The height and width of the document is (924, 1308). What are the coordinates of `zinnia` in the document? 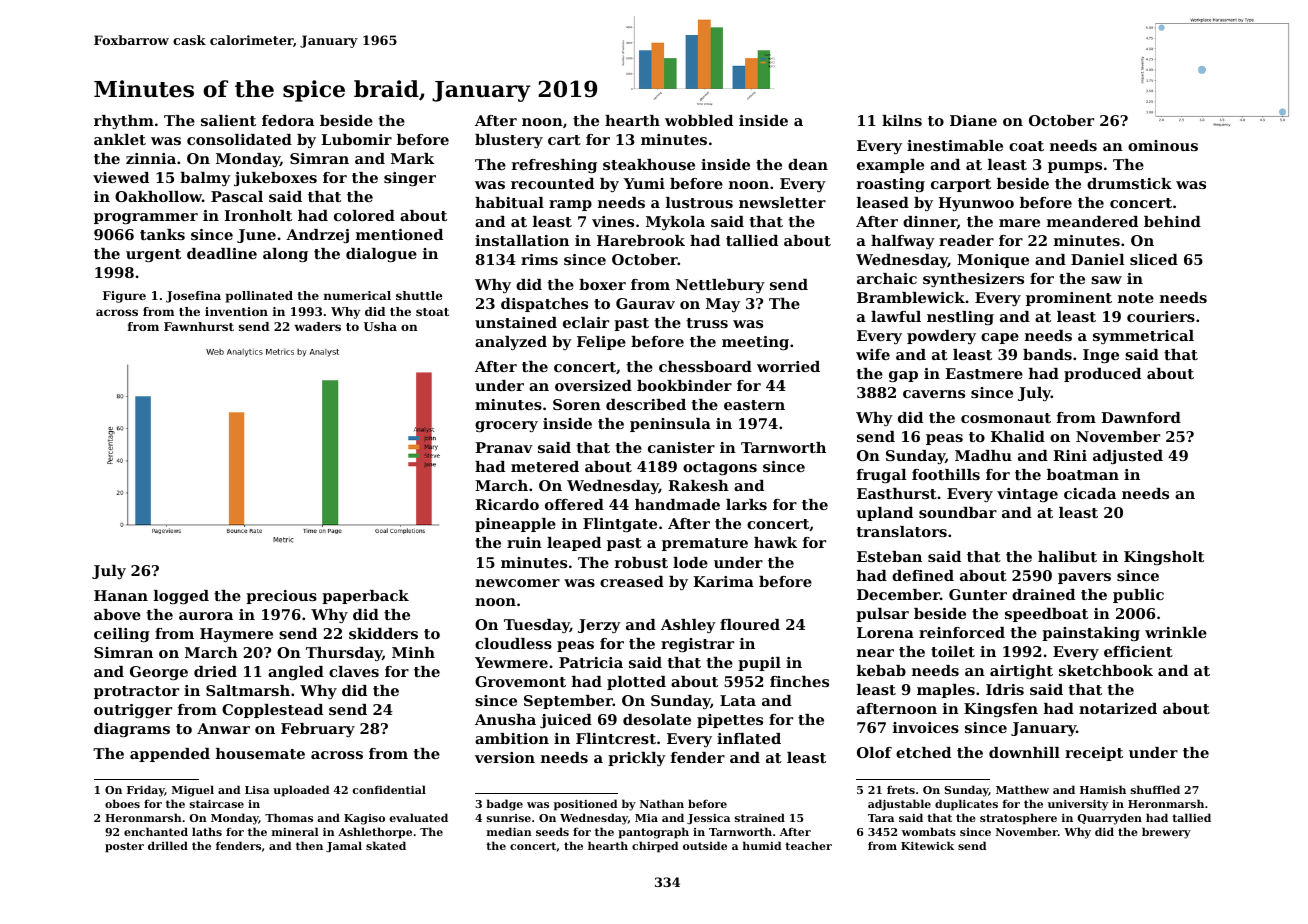 It's located at (151, 158).
